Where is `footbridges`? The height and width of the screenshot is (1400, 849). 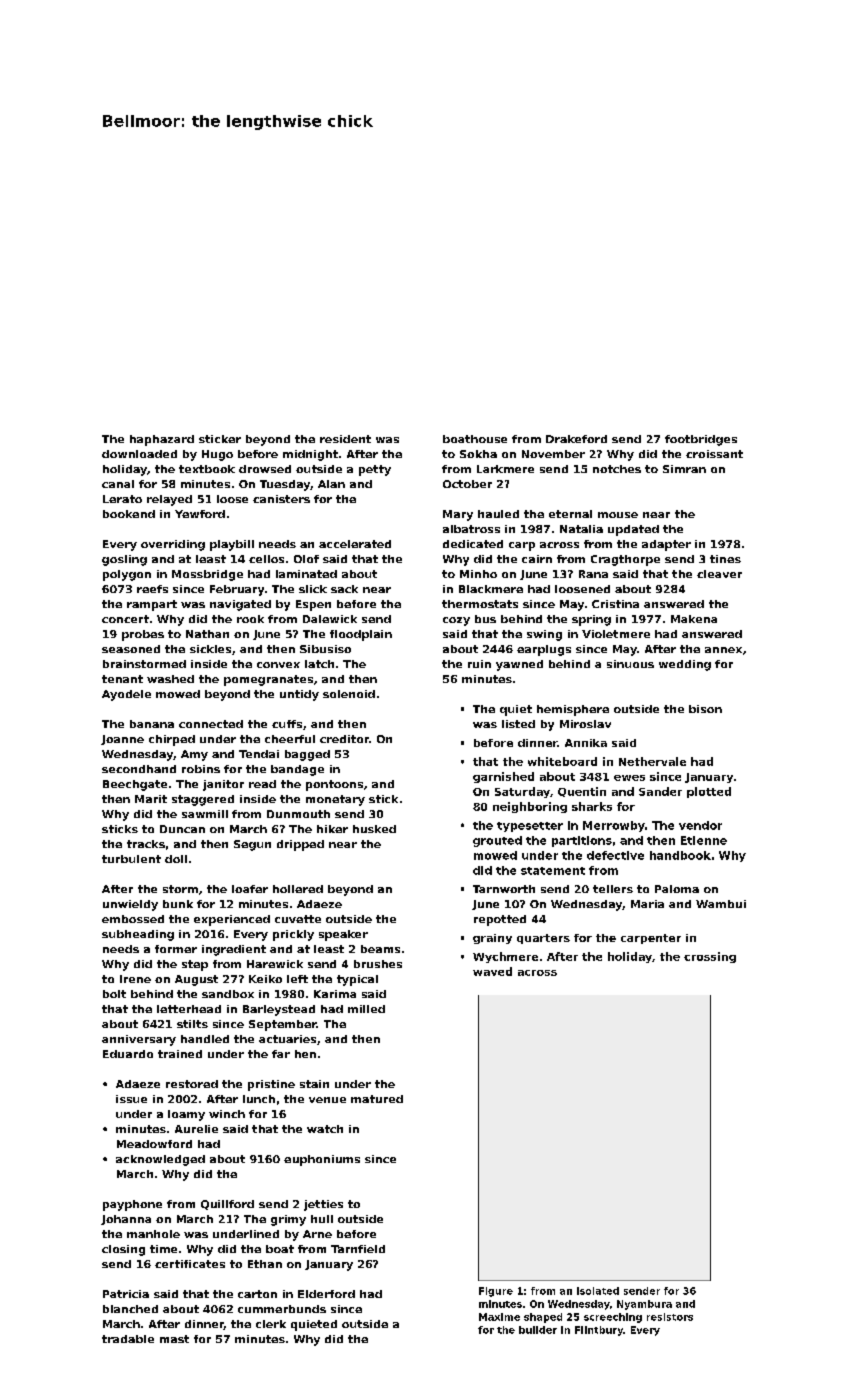 footbridges is located at coordinates (701, 440).
